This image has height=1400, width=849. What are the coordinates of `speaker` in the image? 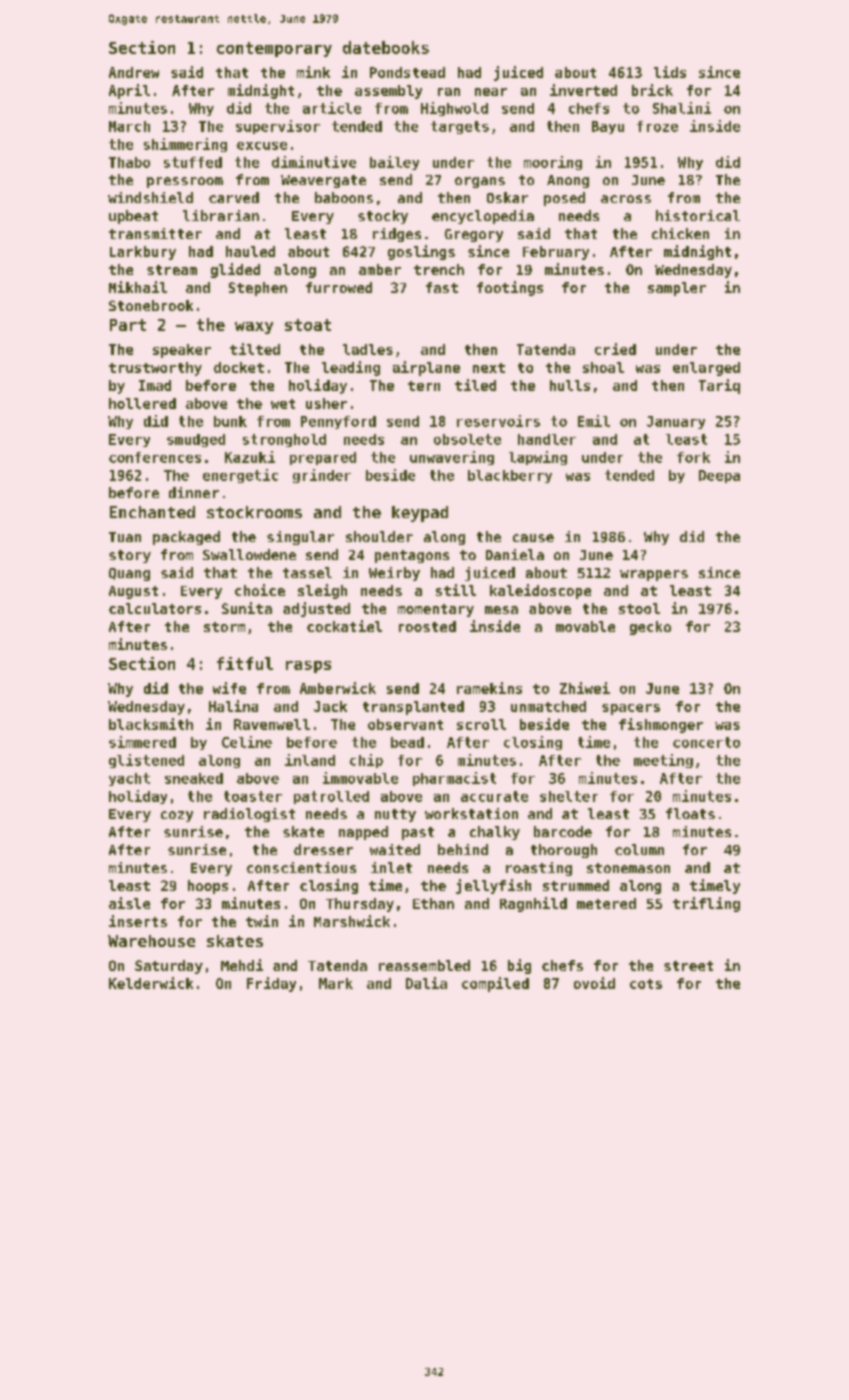 It's located at (182, 351).
